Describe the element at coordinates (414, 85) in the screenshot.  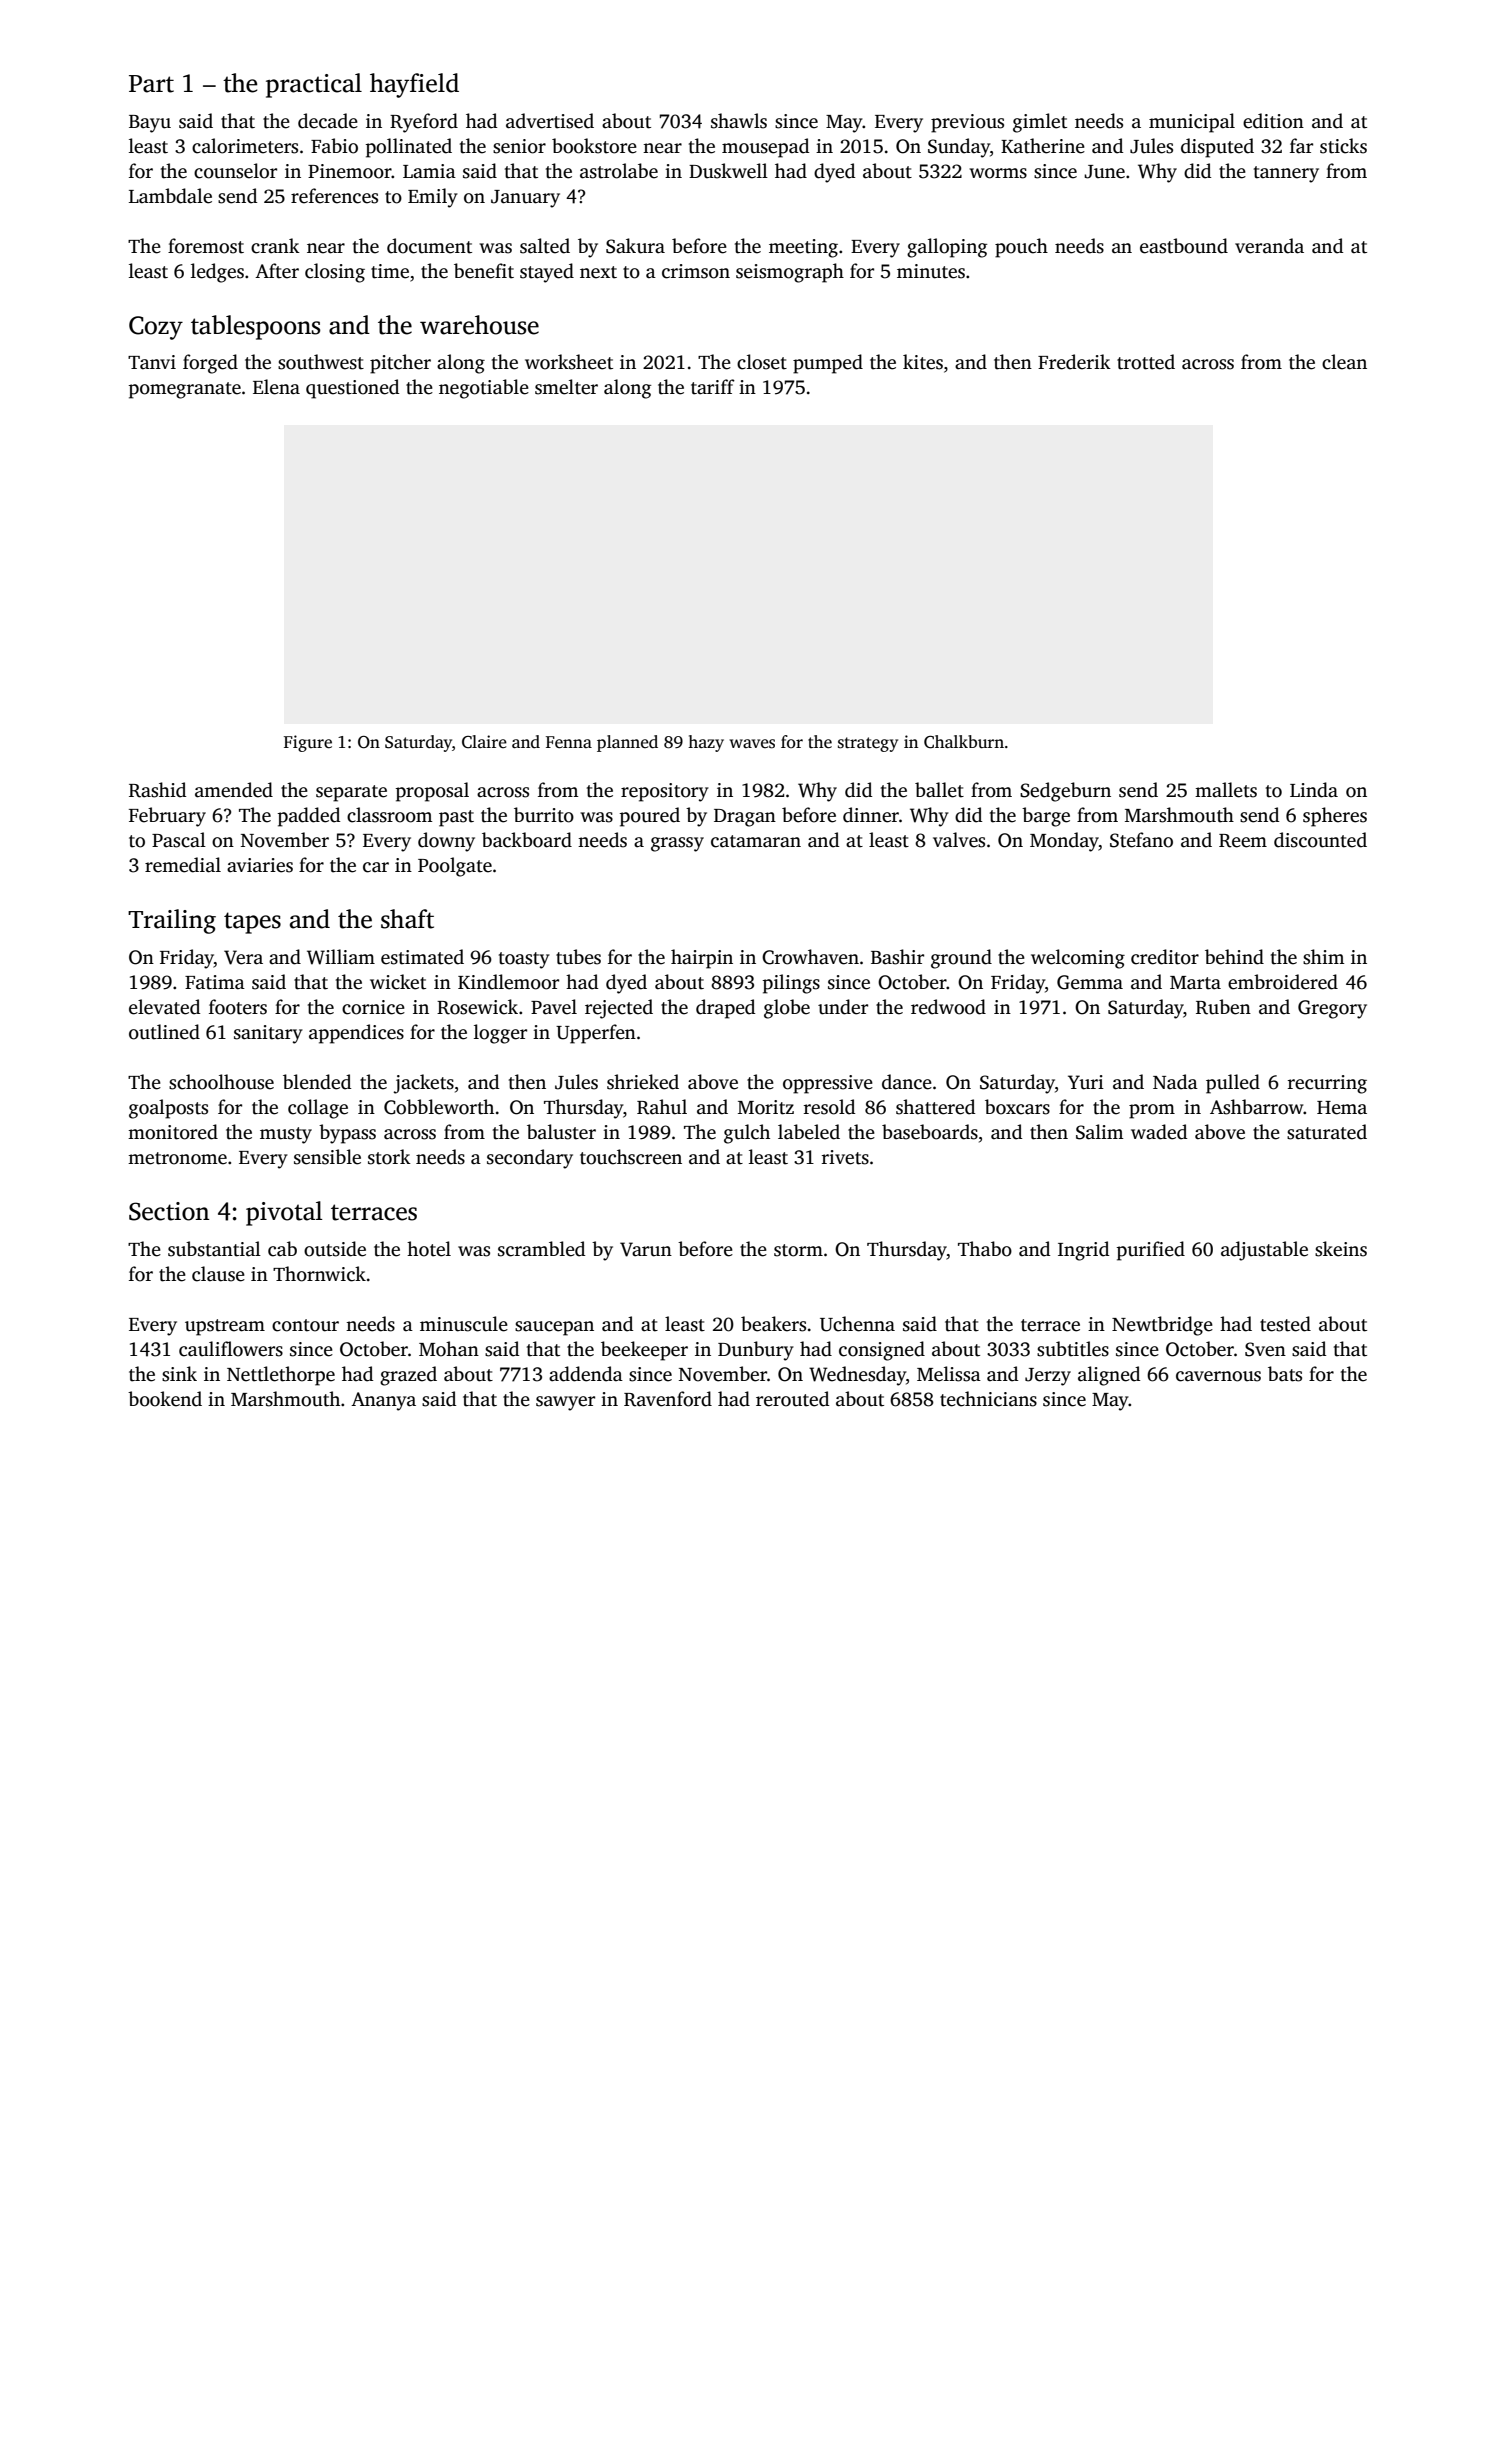
I see `hayfield` at that location.
